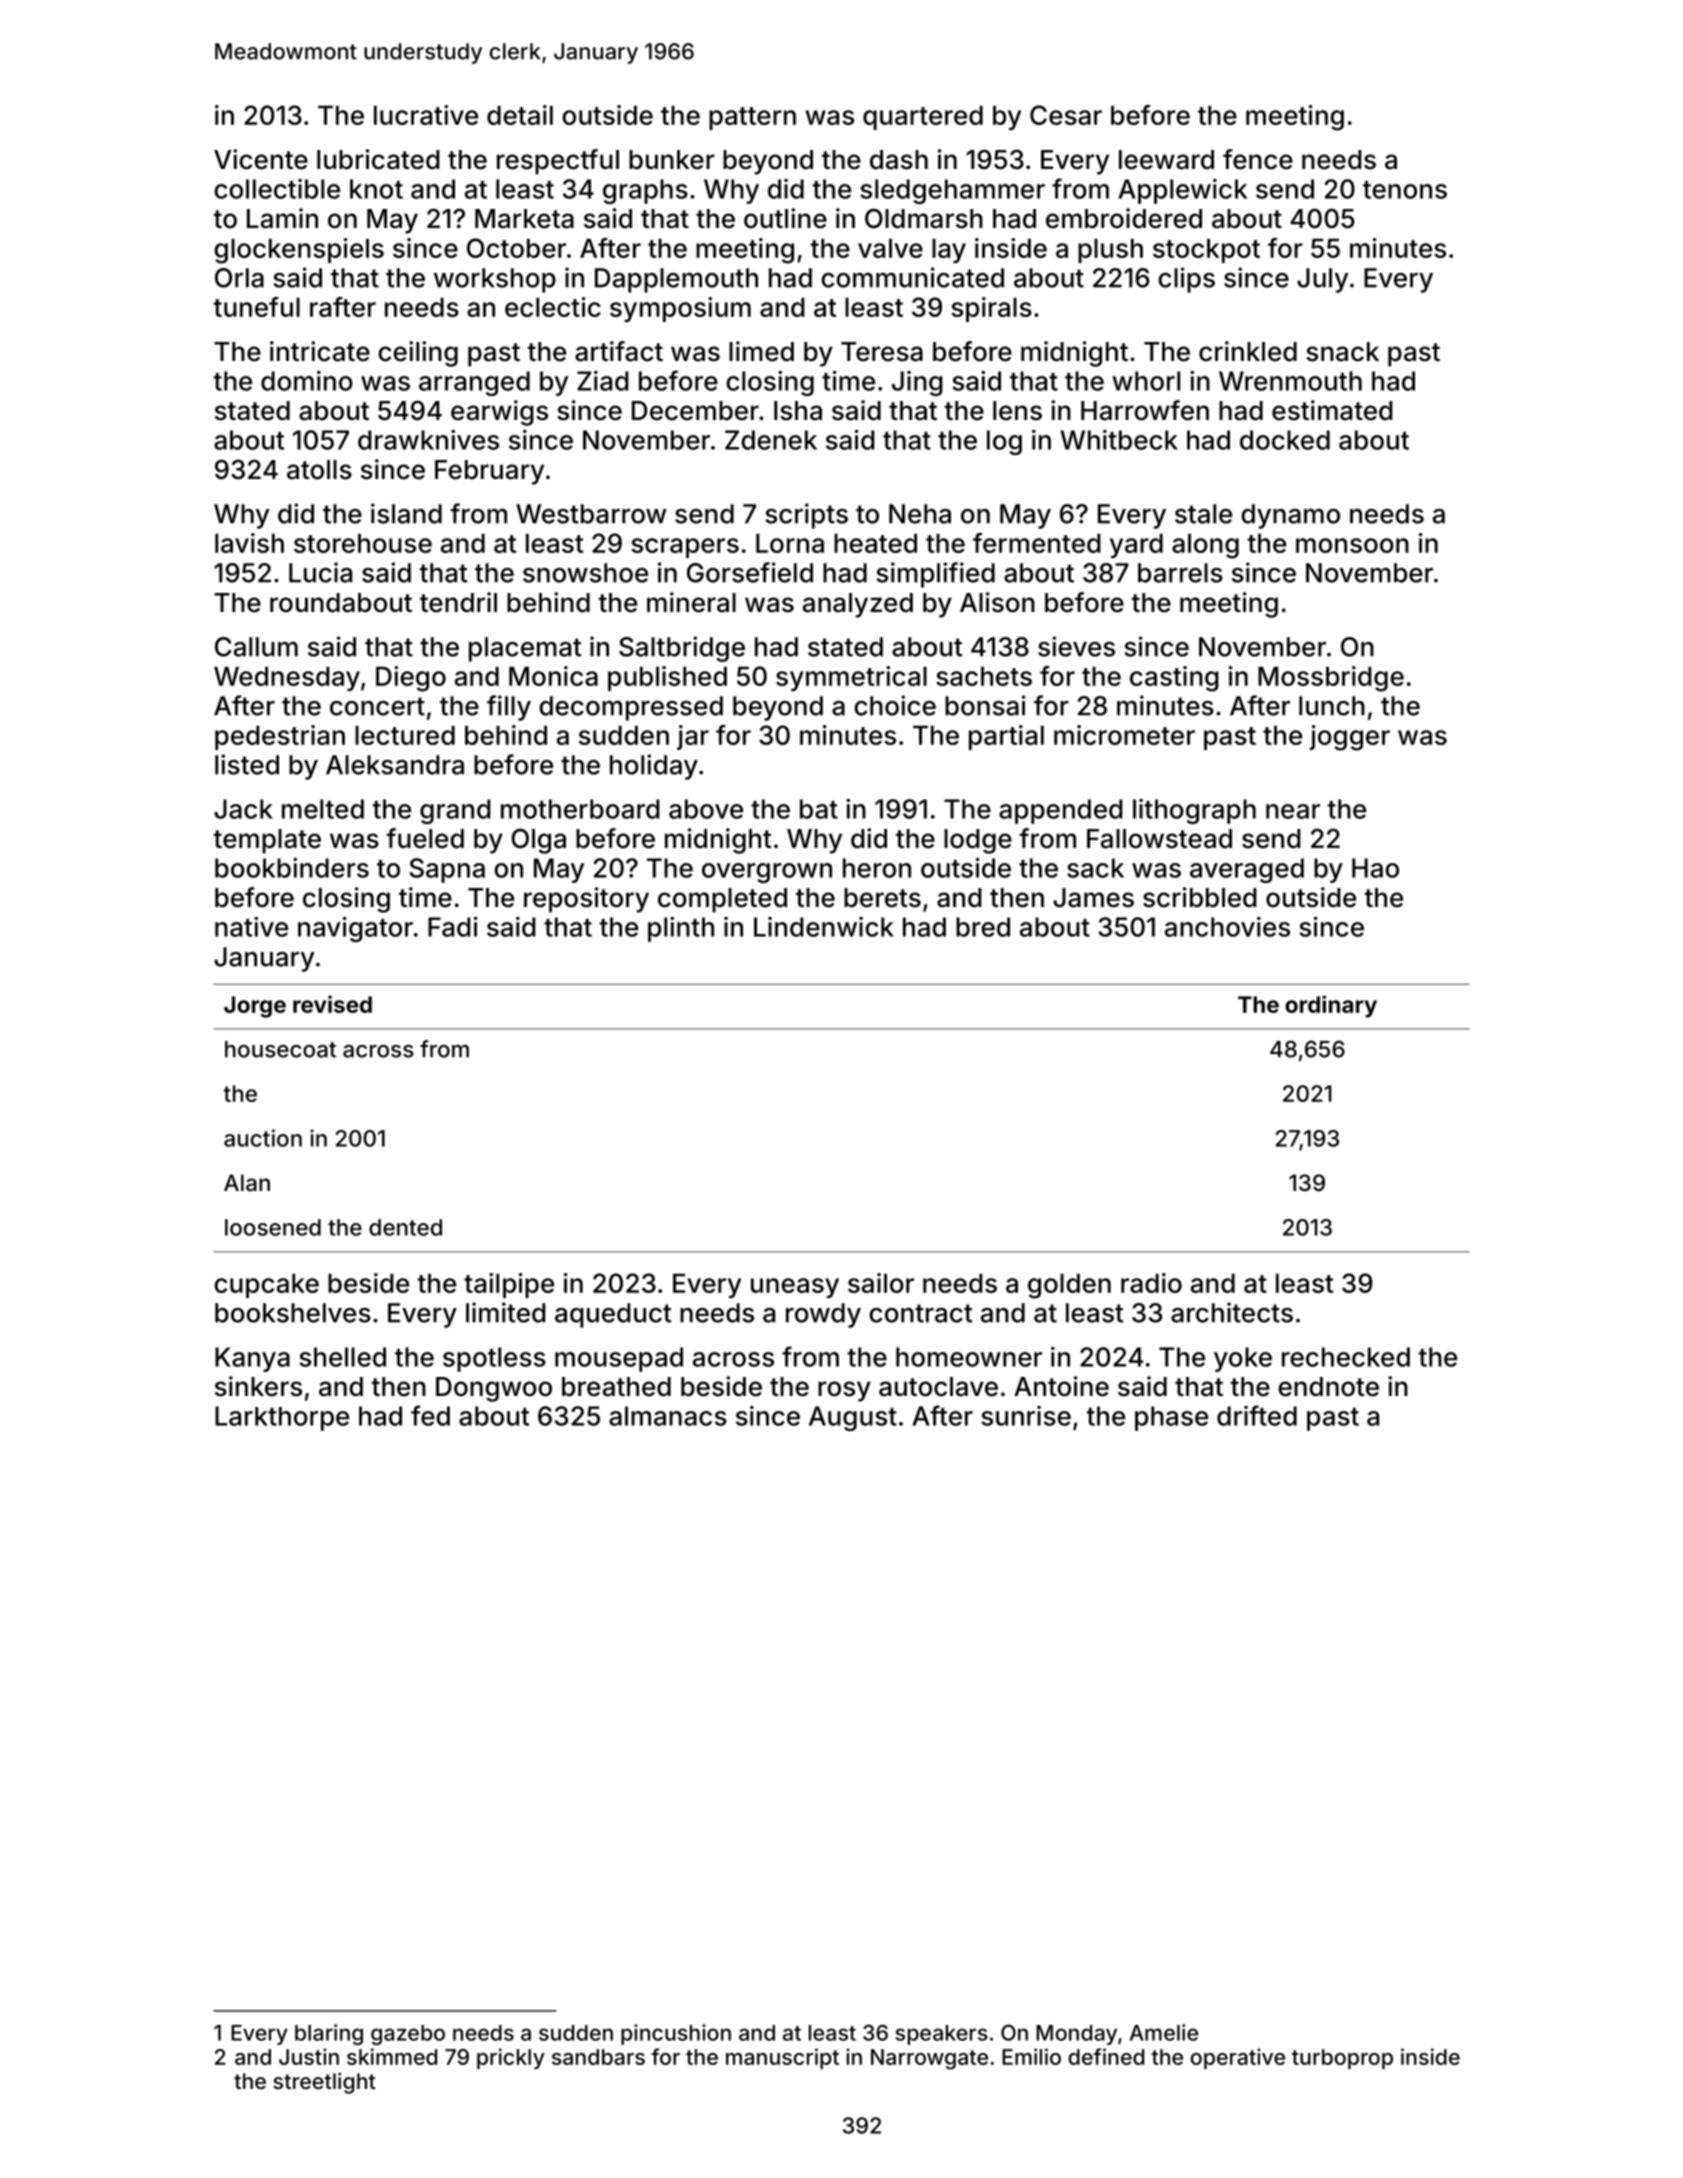  I want to click on streetlight, so click(324, 2083).
